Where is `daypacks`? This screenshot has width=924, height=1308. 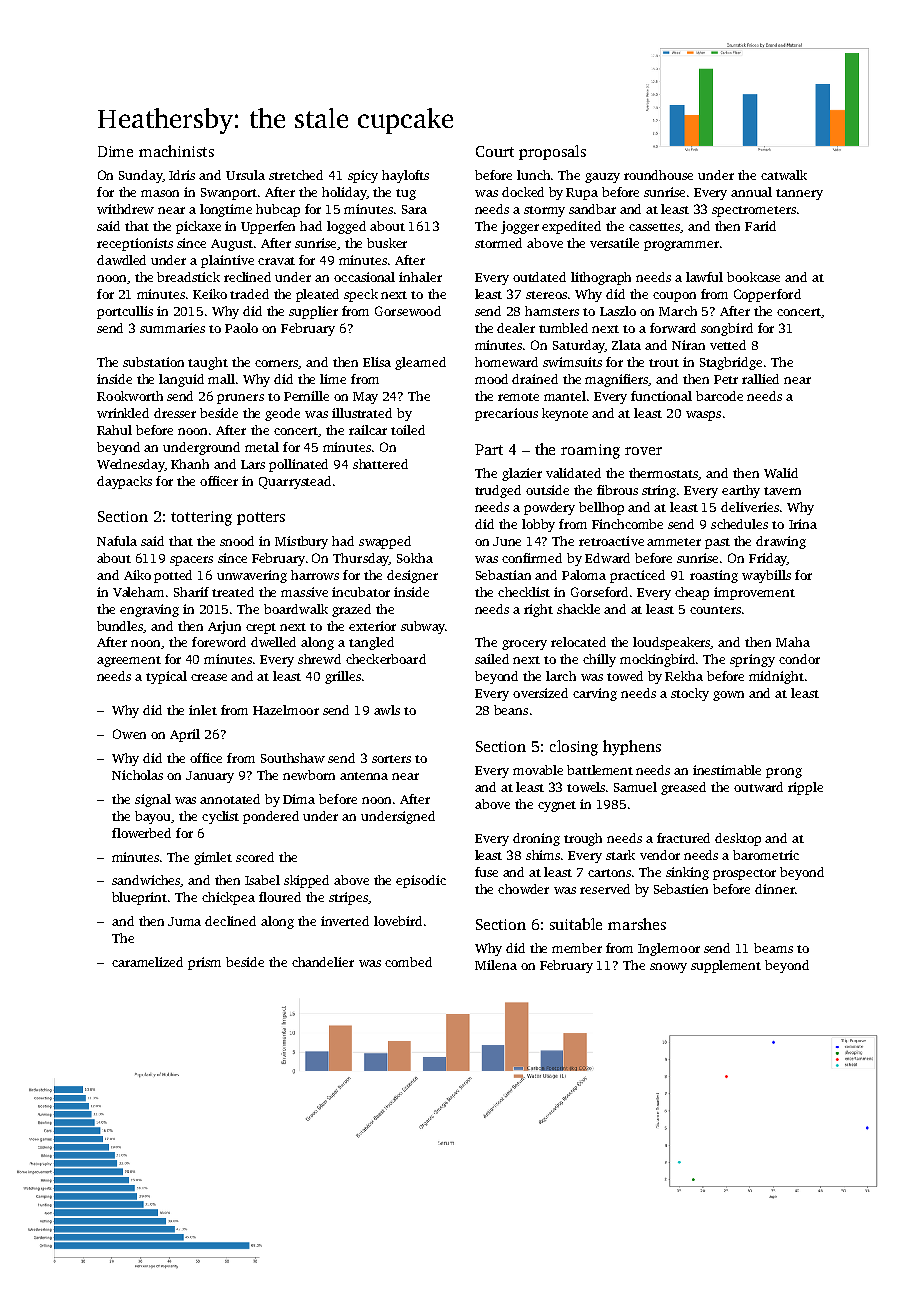 daypacks is located at coordinates (124, 482).
